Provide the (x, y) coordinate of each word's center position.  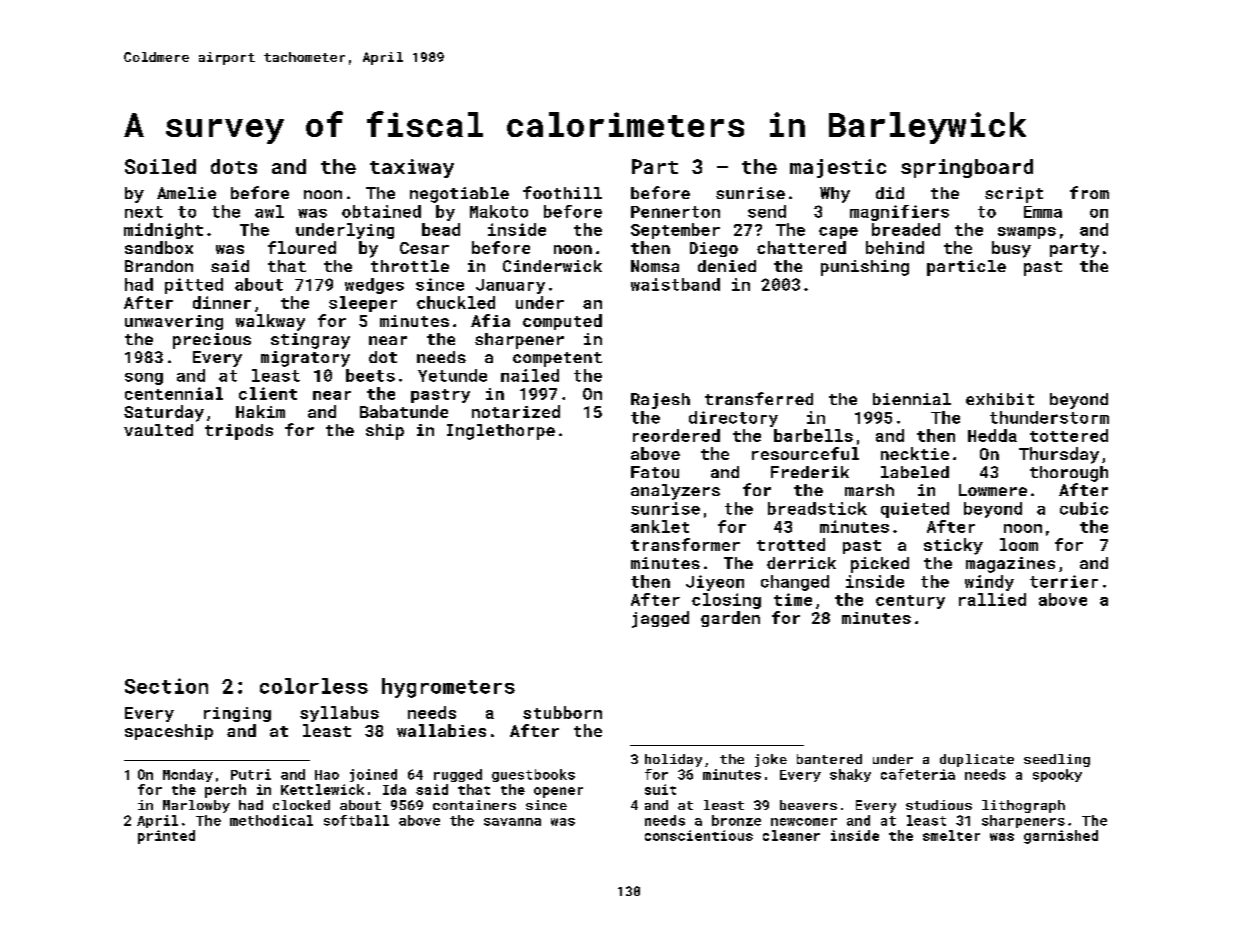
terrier (1064, 581)
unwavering (174, 322)
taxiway (412, 168)
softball (356, 820)
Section (166, 686)
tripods (239, 432)
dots (234, 166)
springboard (967, 168)
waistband (675, 284)
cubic (1084, 508)
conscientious (699, 835)
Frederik (810, 472)
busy (1011, 249)
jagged (660, 619)
